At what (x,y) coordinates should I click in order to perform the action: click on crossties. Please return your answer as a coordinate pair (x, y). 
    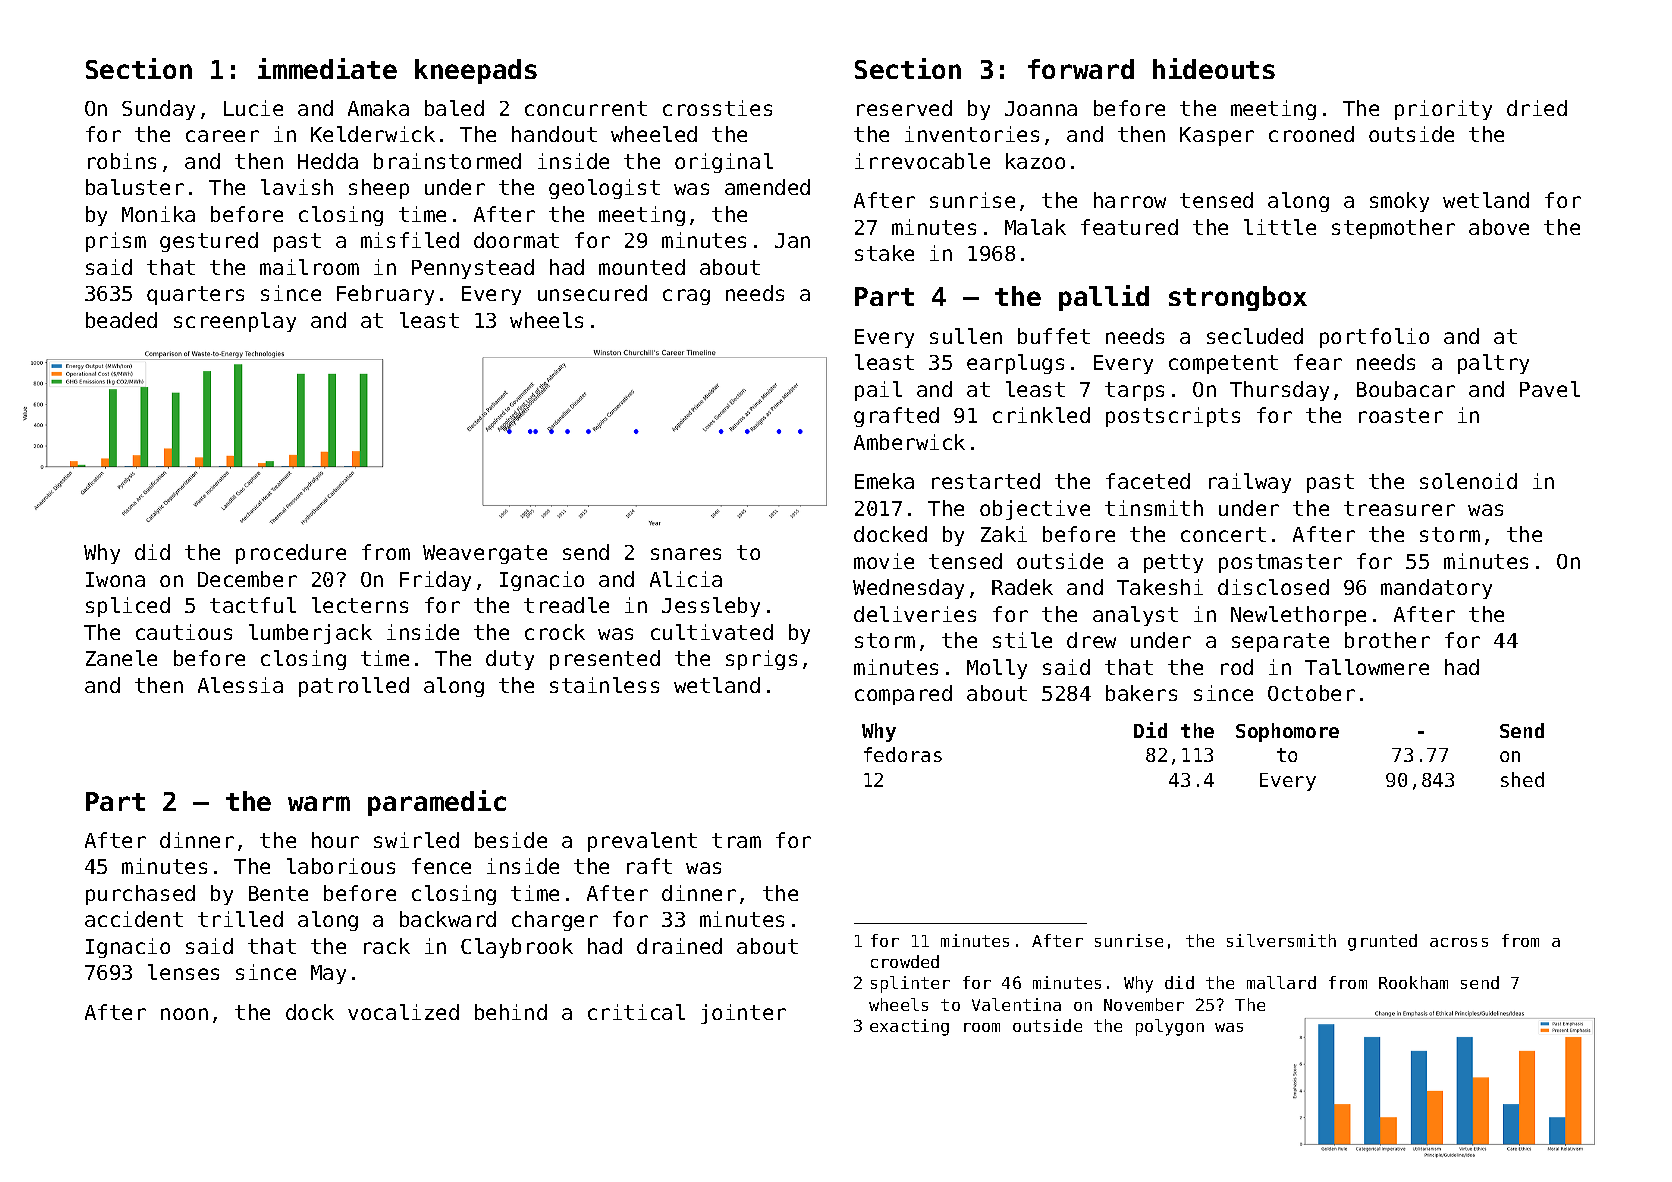
    Looking at the image, I should click on (717, 108).
